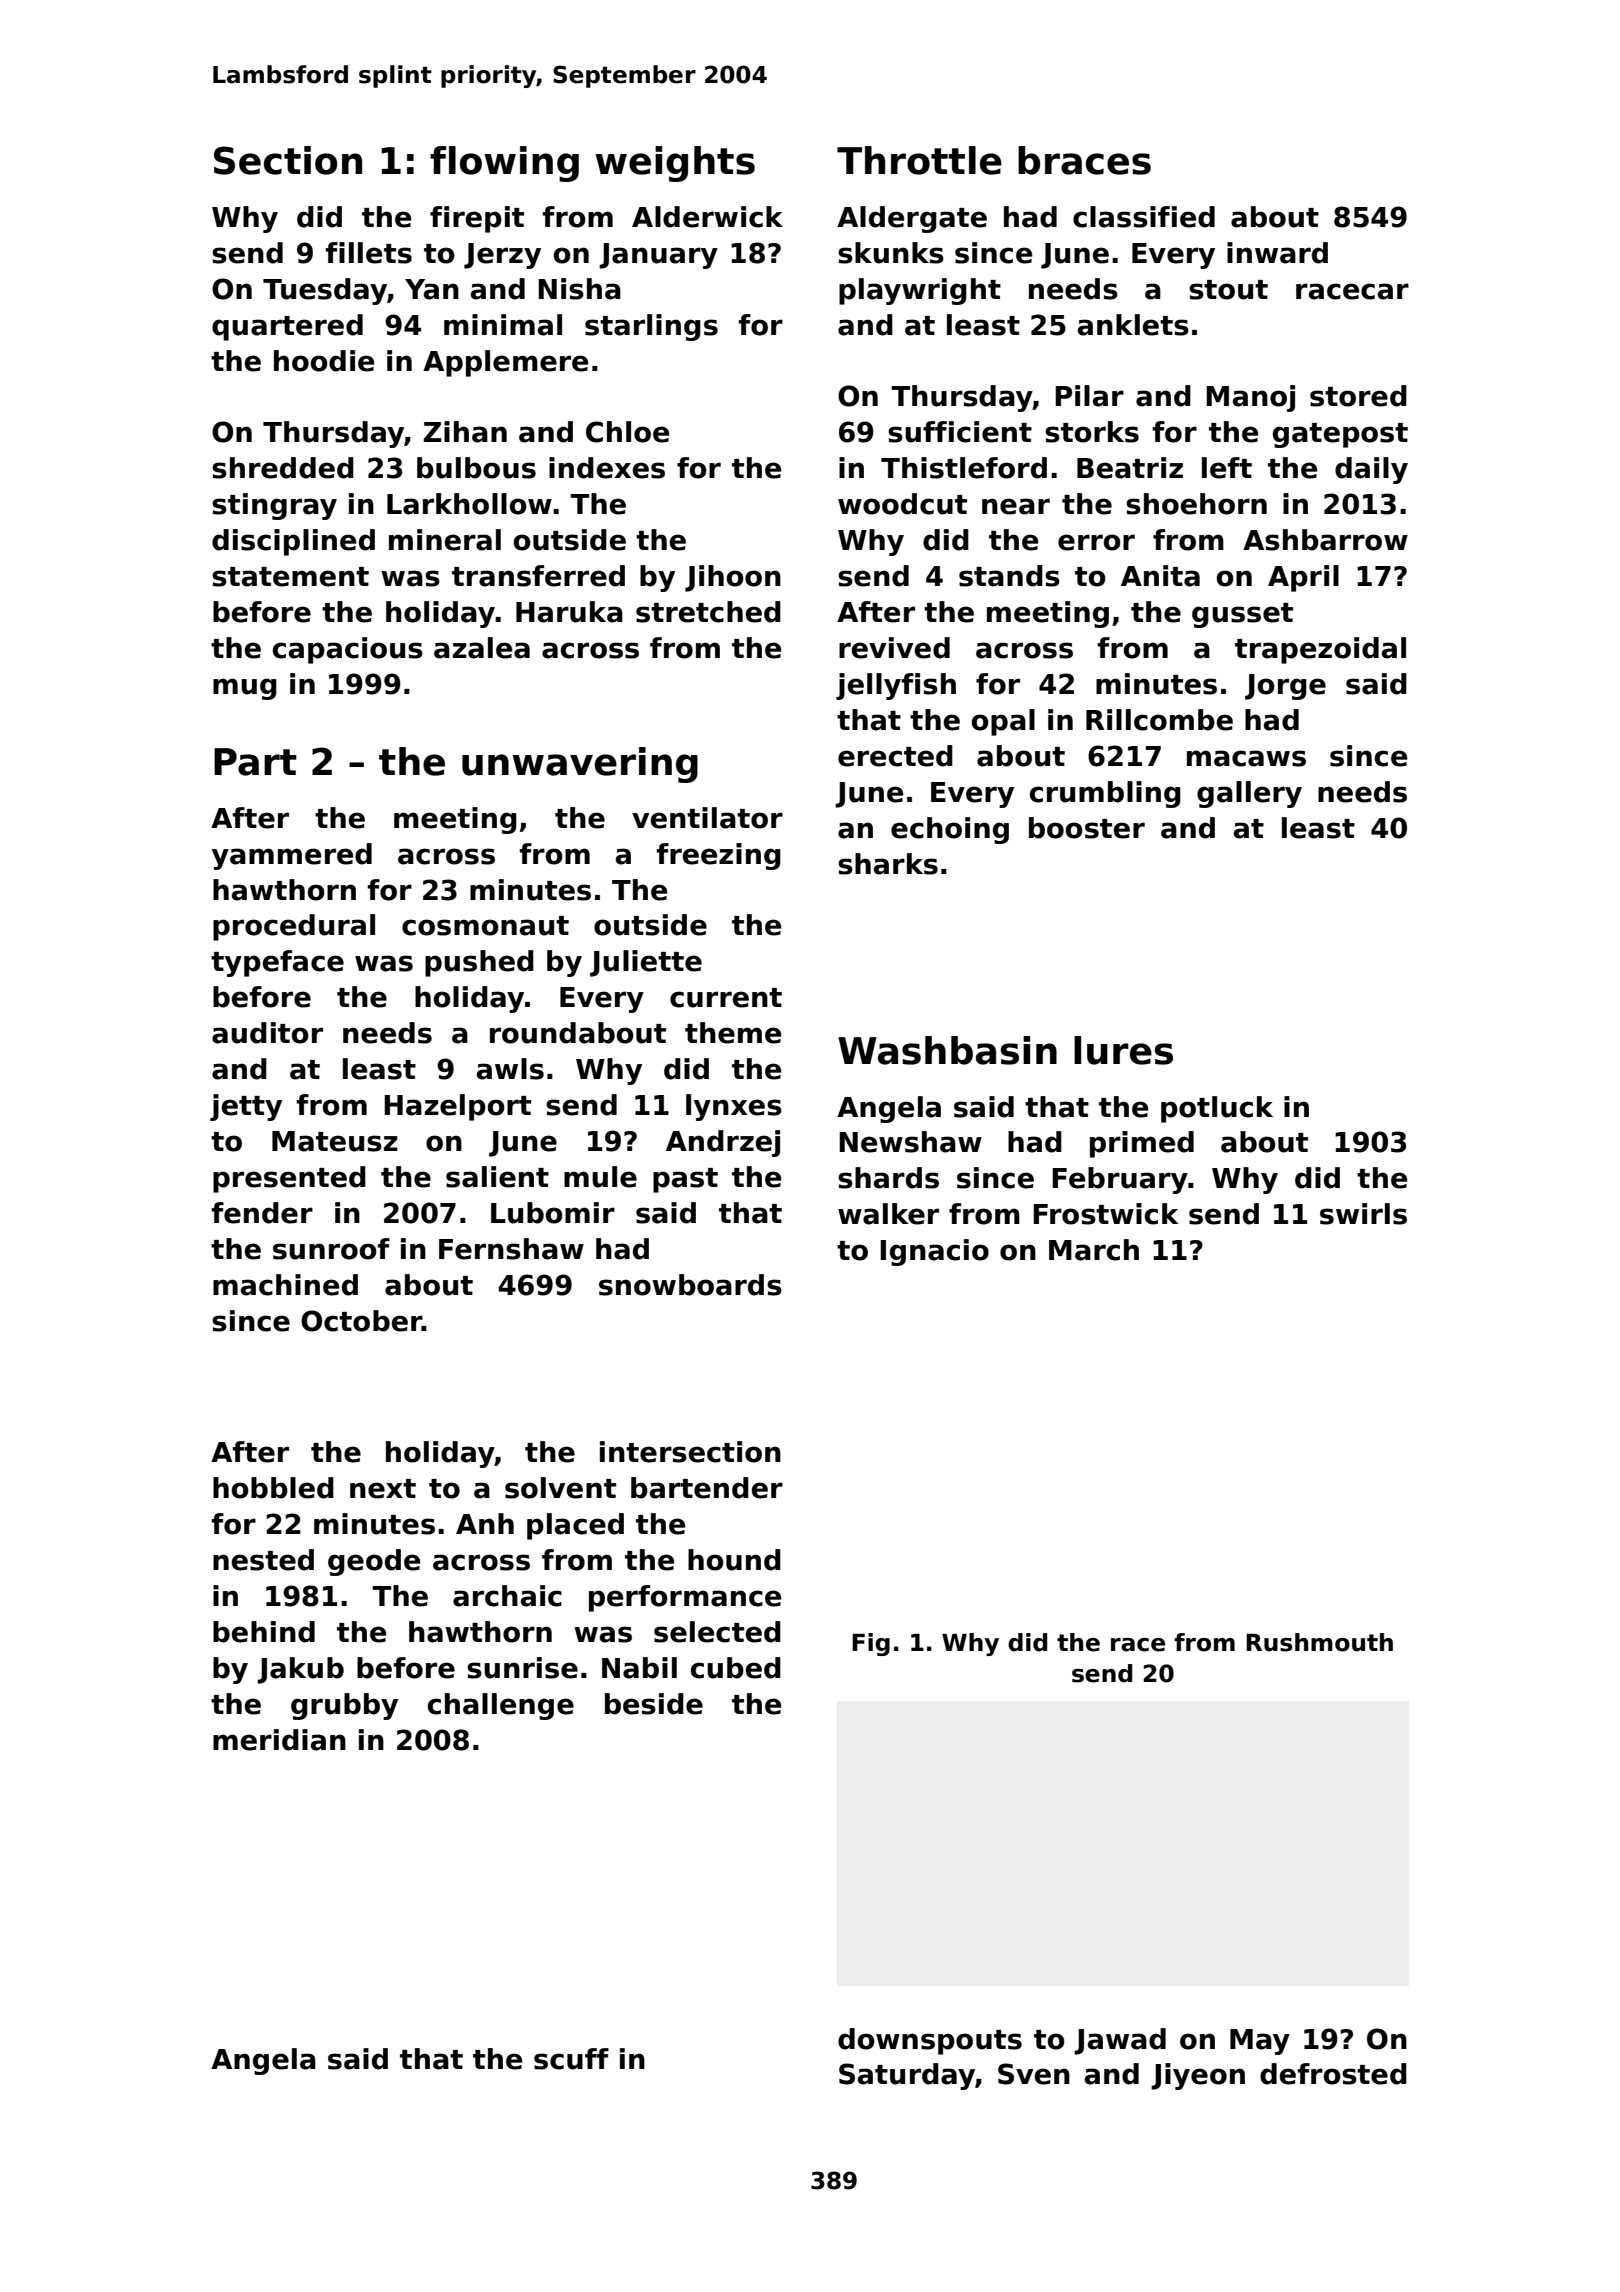  I want to click on unwavering, so click(580, 765).
